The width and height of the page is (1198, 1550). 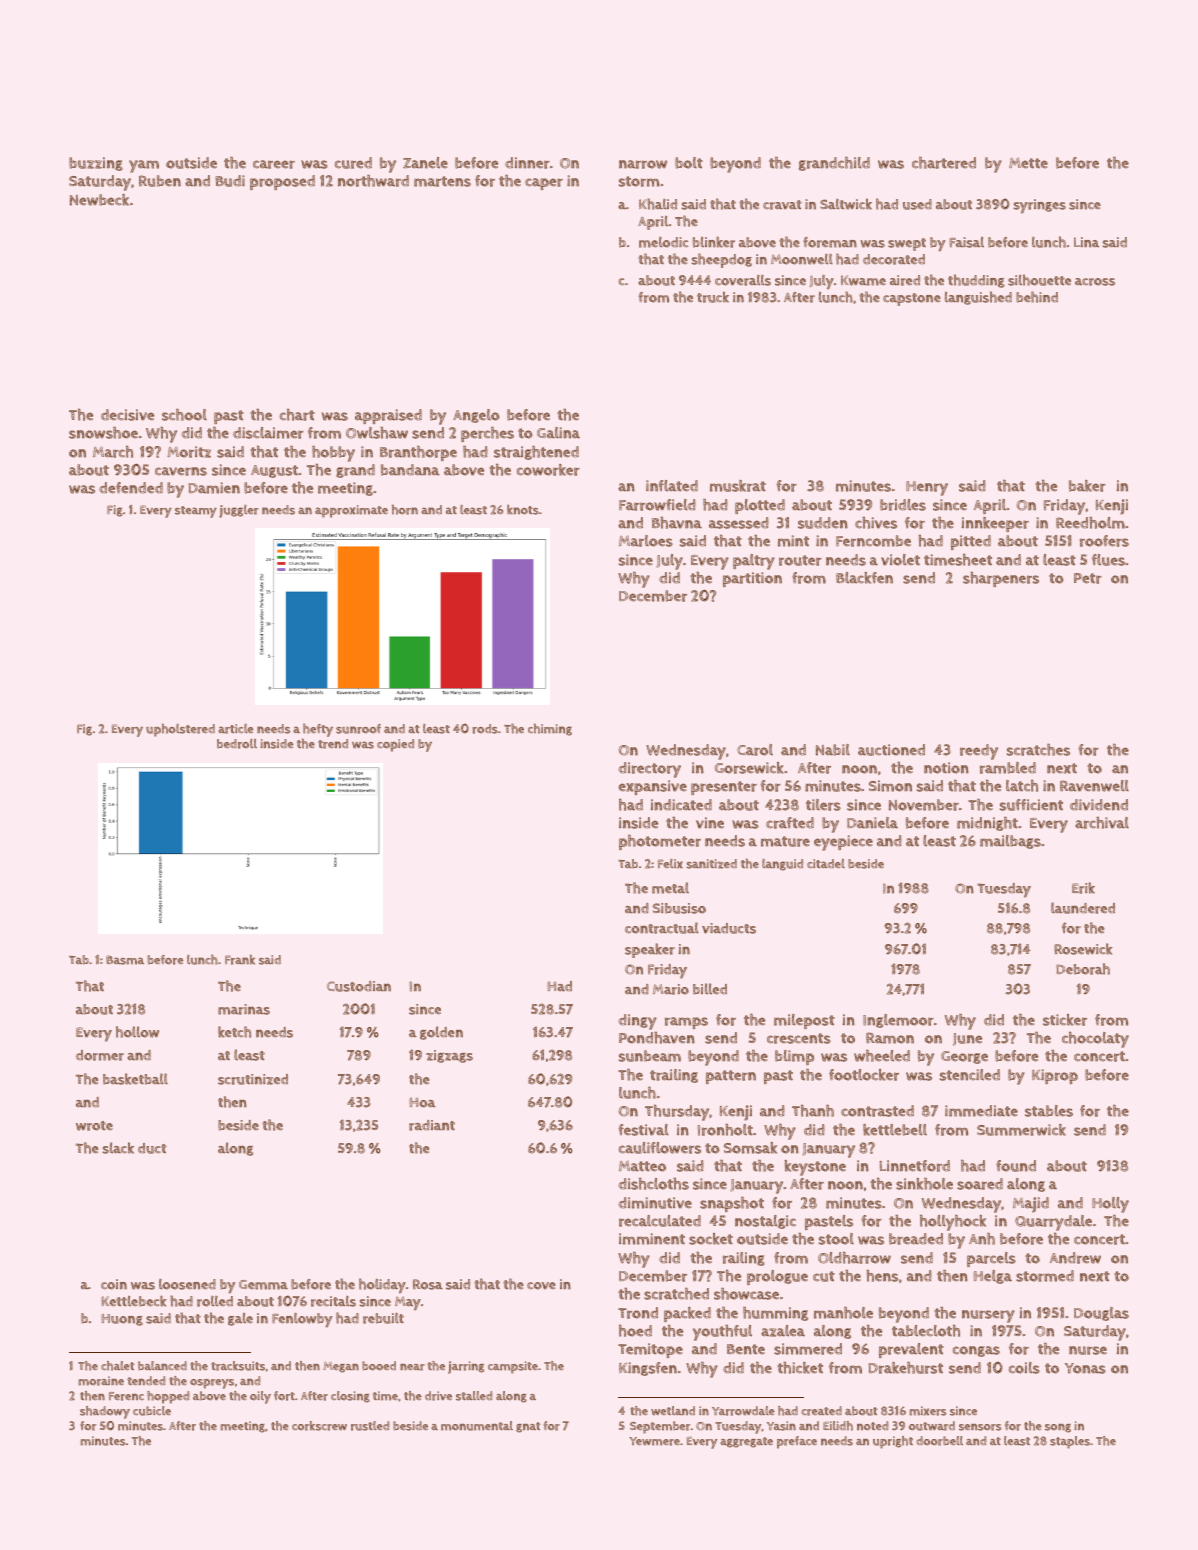 I want to click on Felix, so click(x=670, y=864).
